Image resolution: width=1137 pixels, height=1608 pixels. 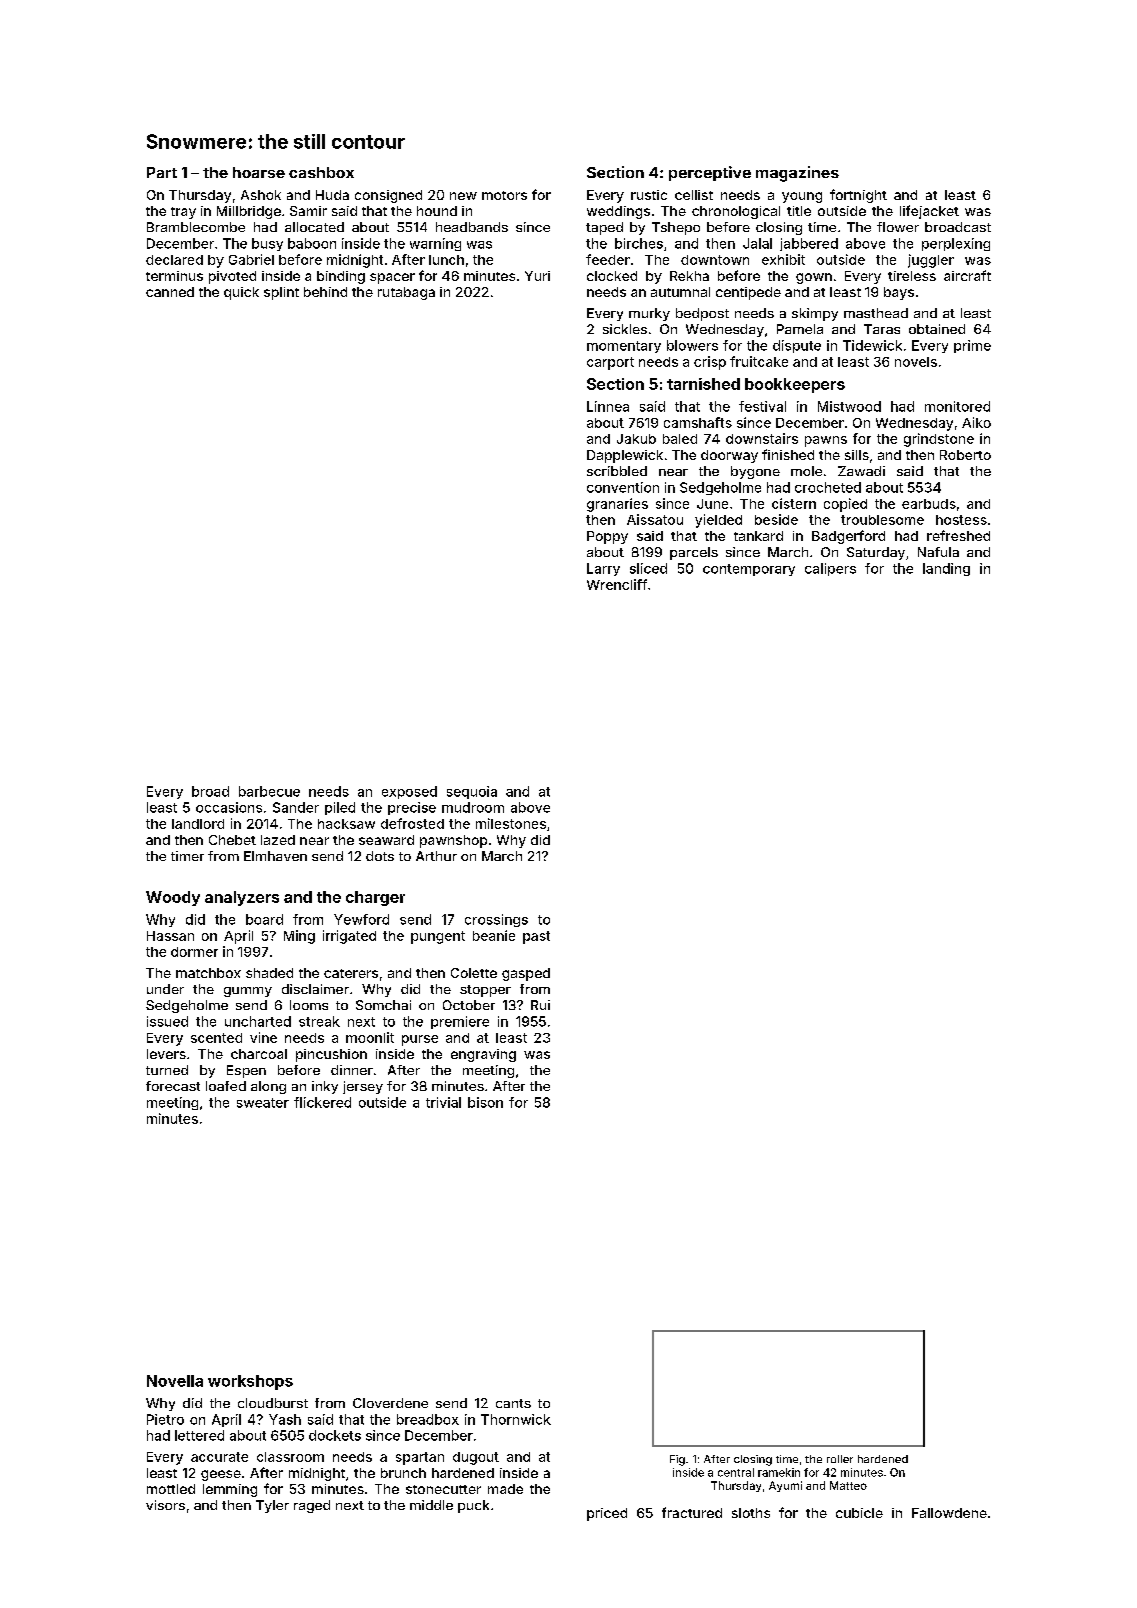 What do you see at coordinates (617, 584) in the screenshot?
I see `Wrencliff` at bounding box center [617, 584].
